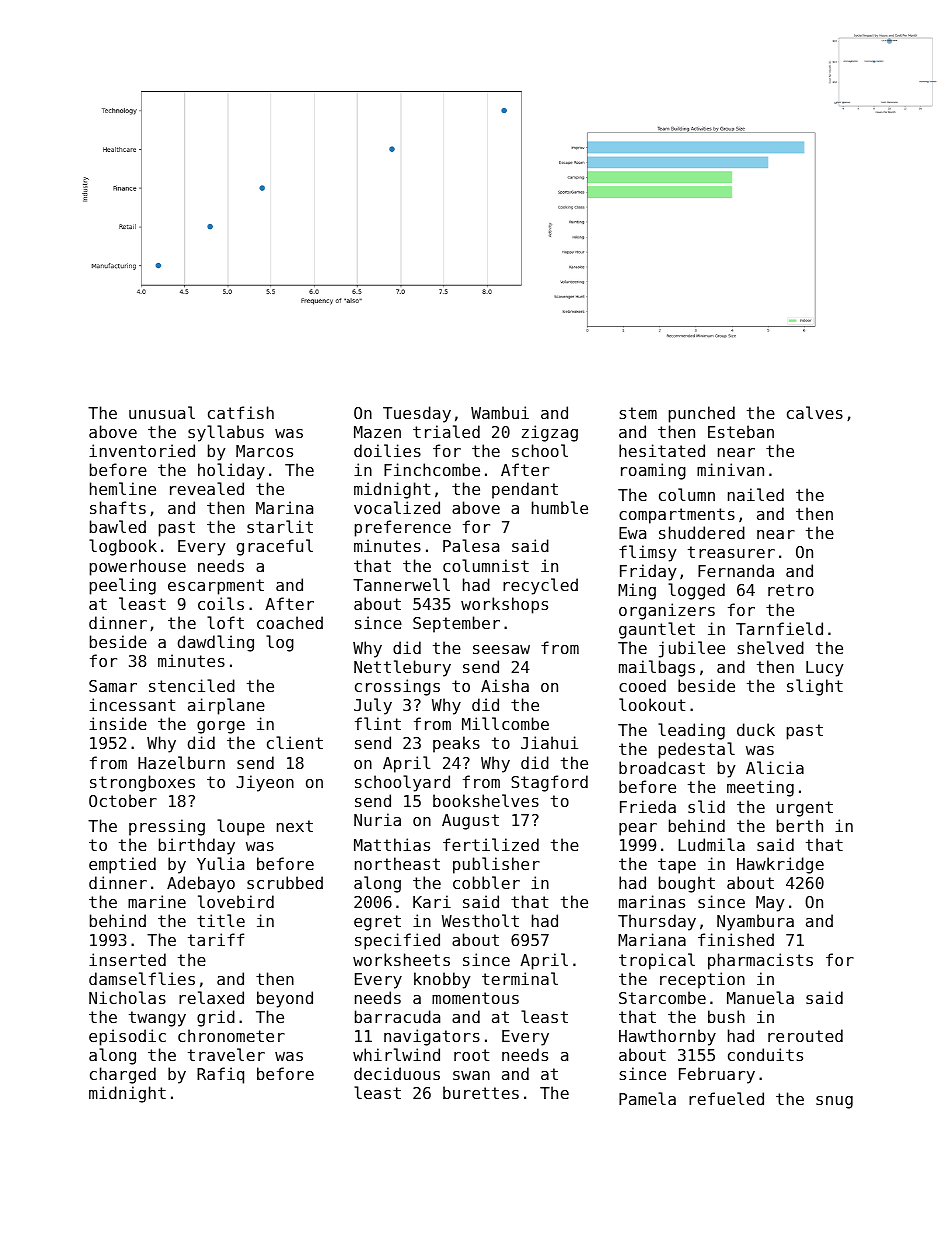  I want to click on Rafiq, so click(220, 1075).
